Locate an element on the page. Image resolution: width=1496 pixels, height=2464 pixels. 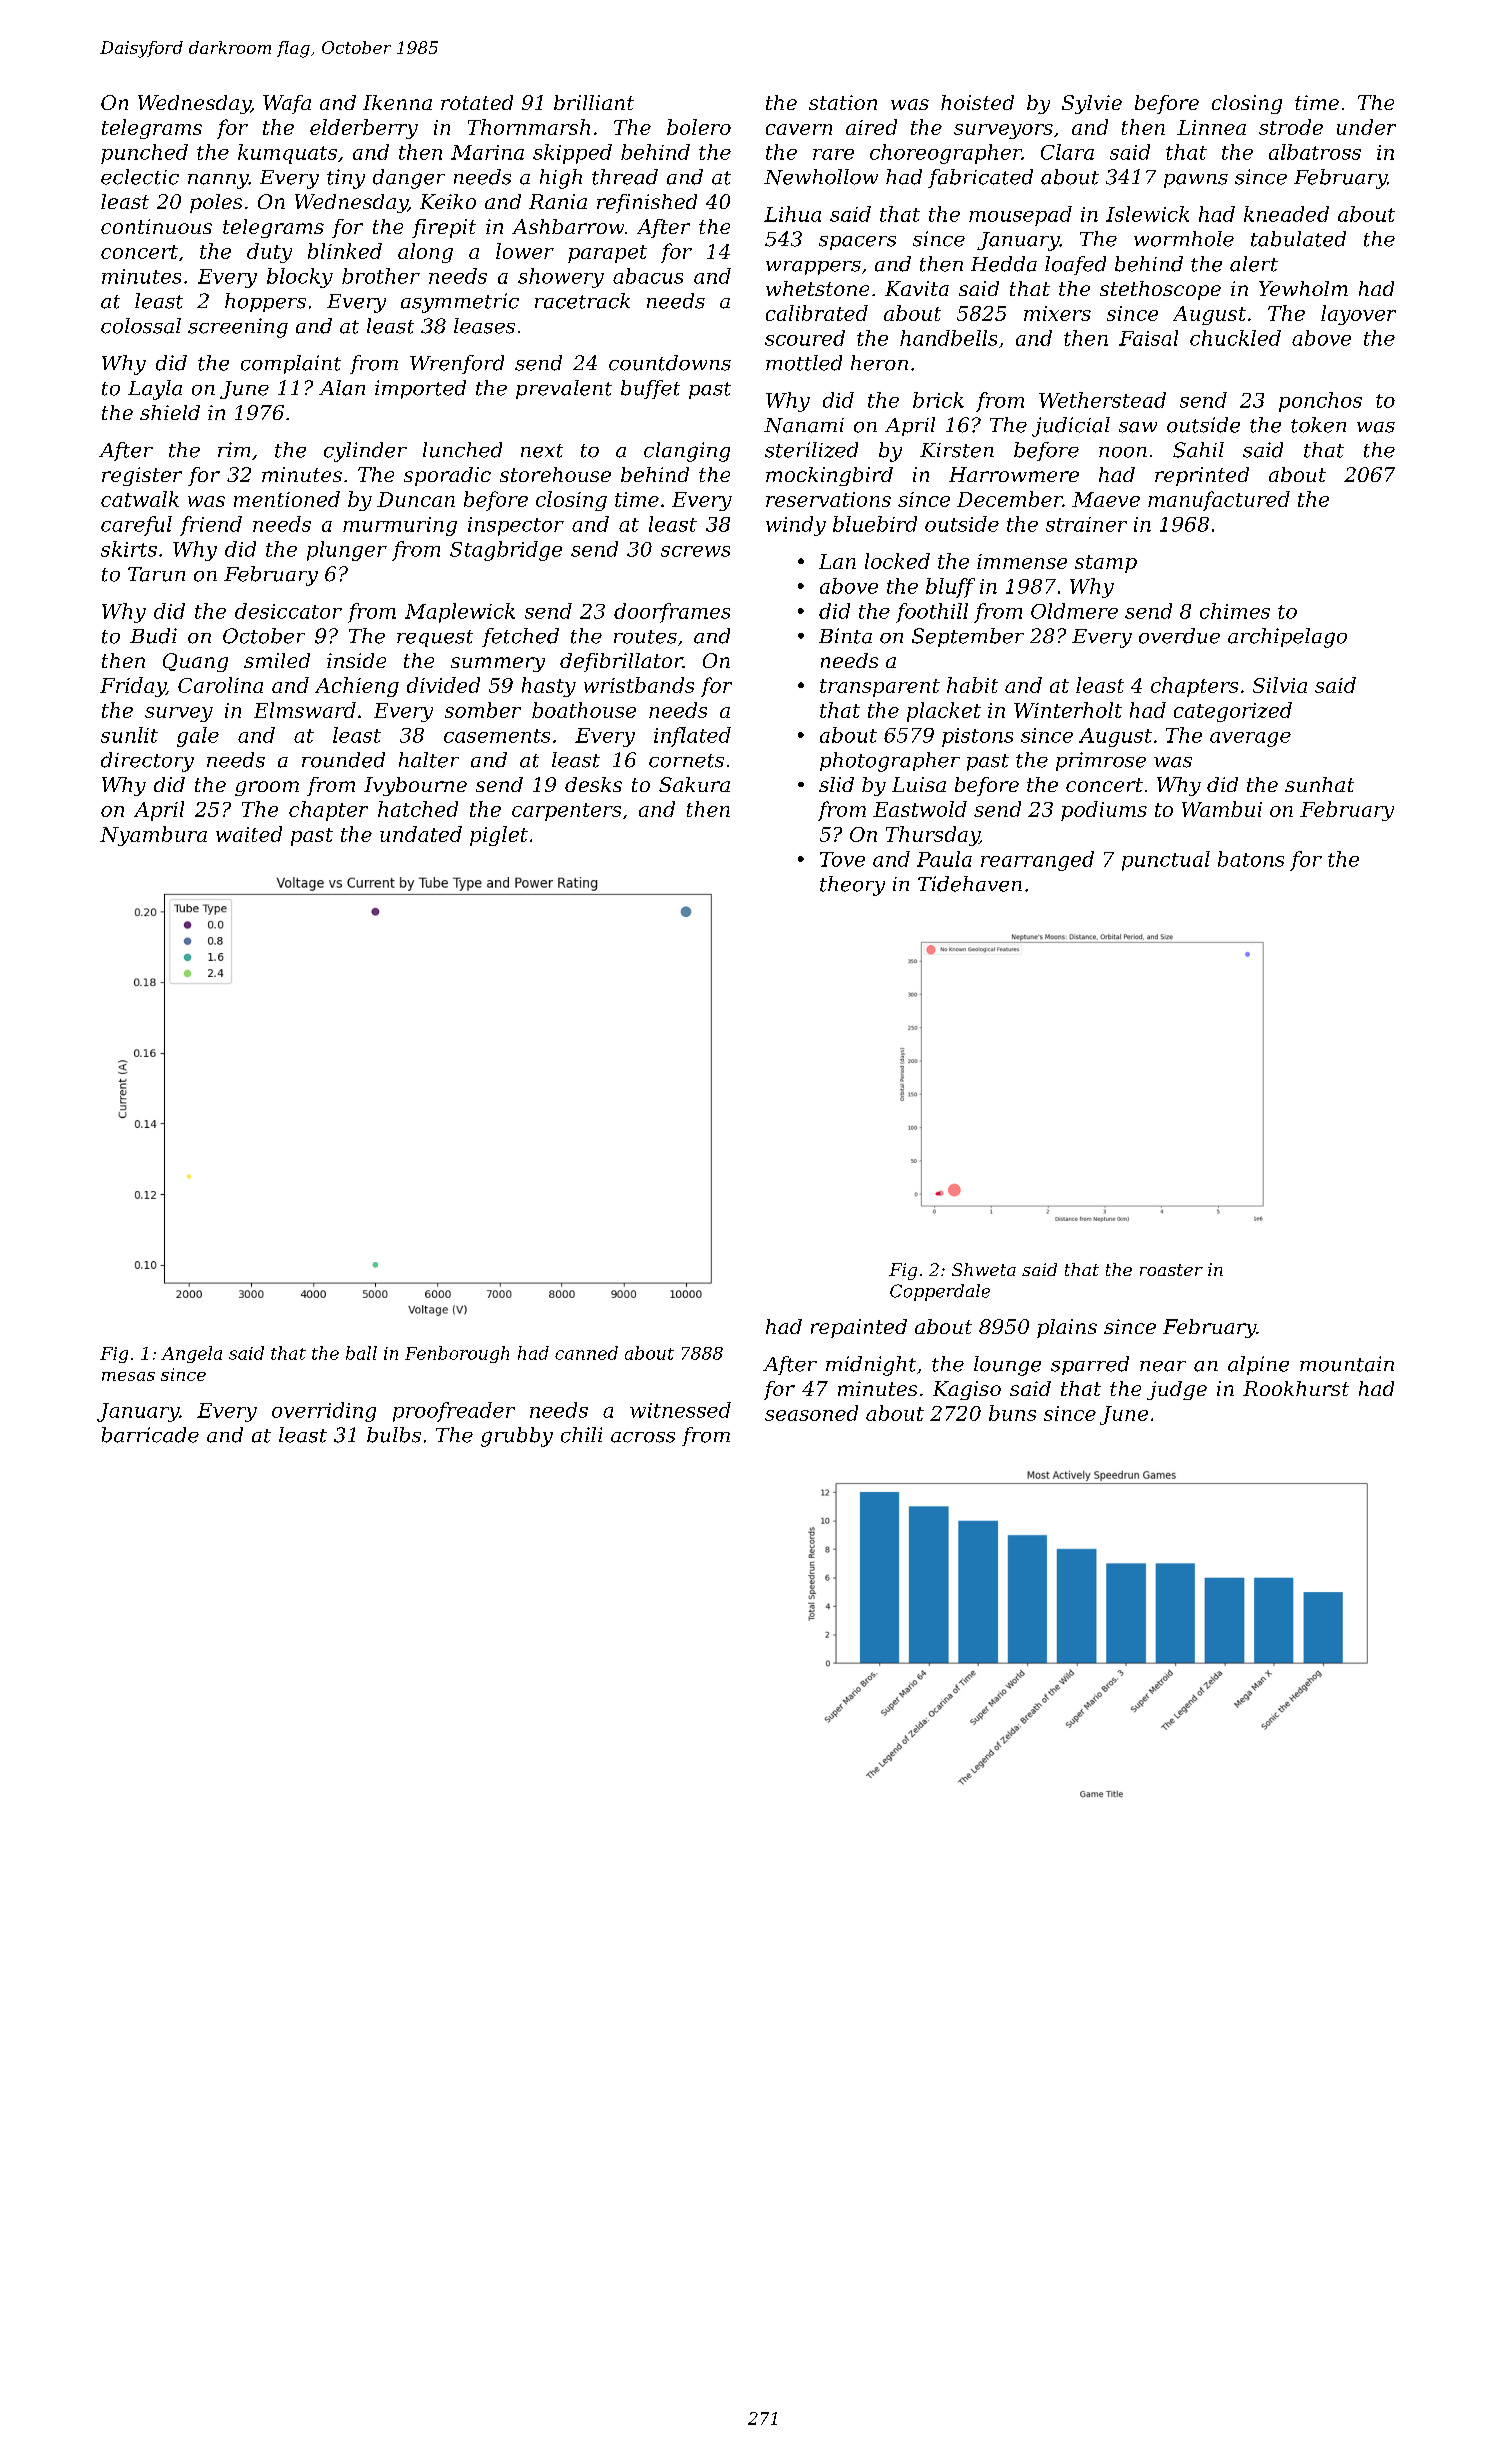
reprinted is located at coordinates (1202, 476).
